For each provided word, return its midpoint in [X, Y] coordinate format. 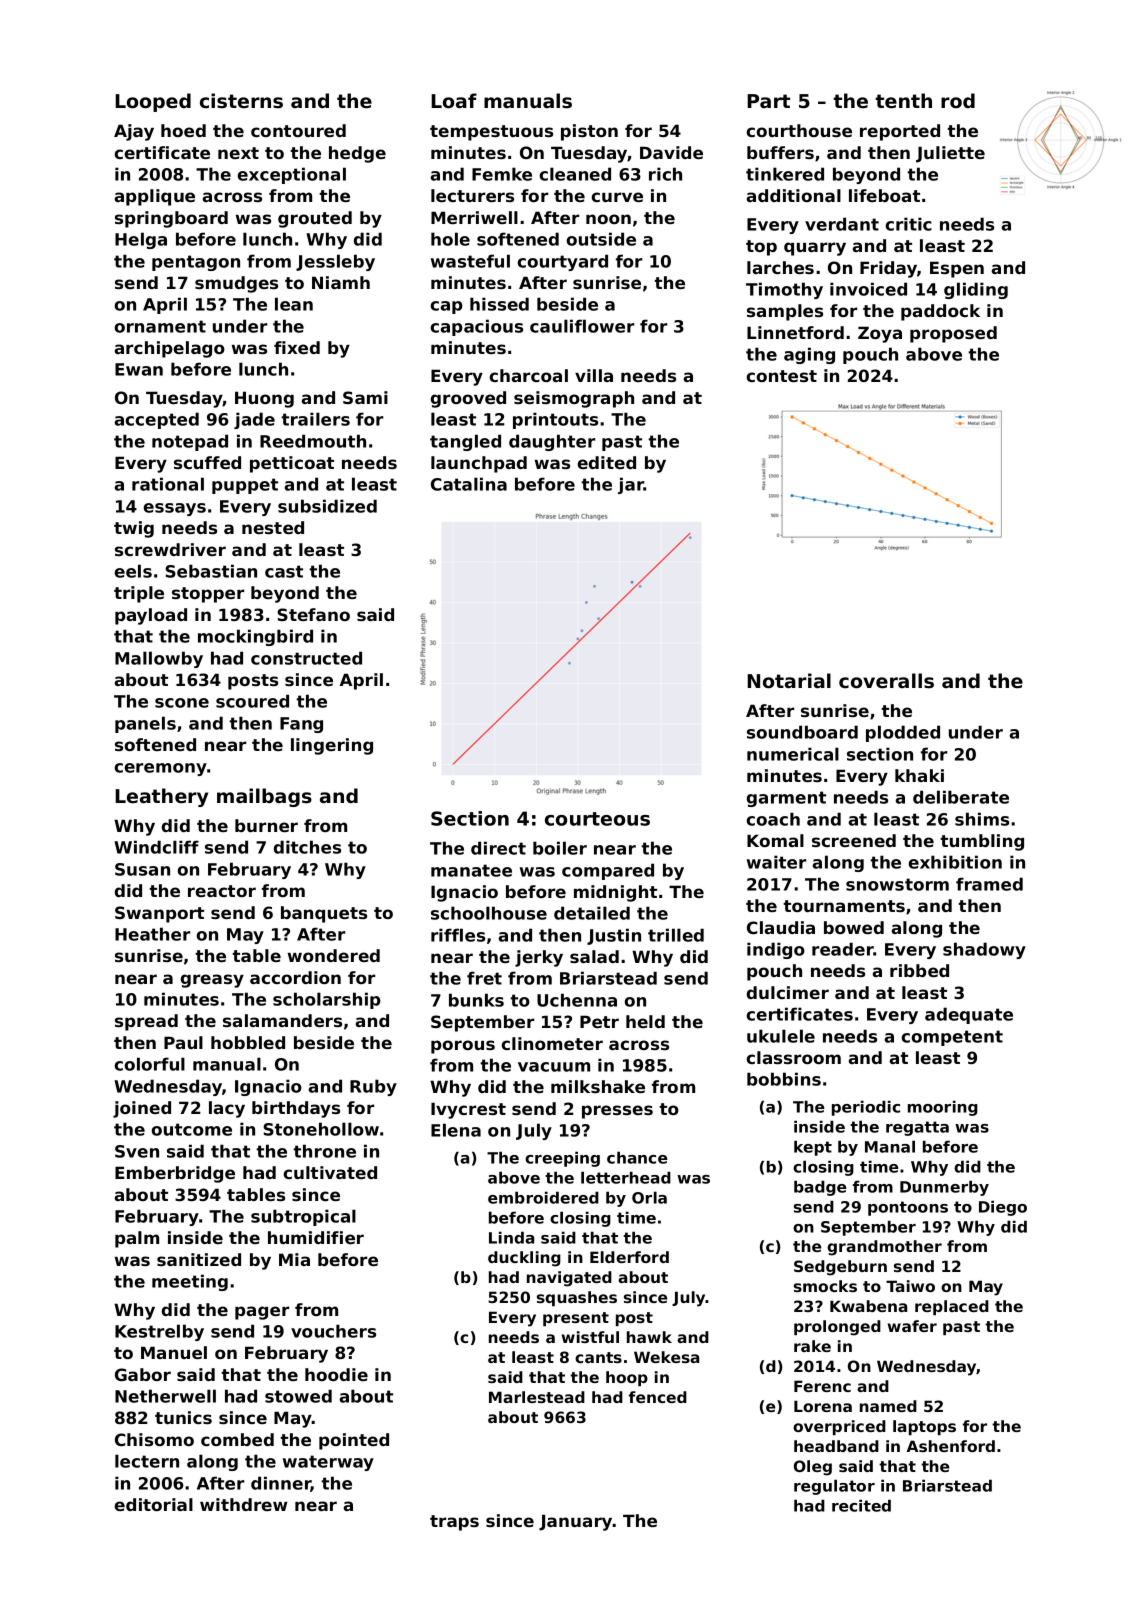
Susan [142, 869]
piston [589, 132]
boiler [560, 848]
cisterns [241, 100]
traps [454, 1523]
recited [861, 1505]
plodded [903, 733]
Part [768, 101]
